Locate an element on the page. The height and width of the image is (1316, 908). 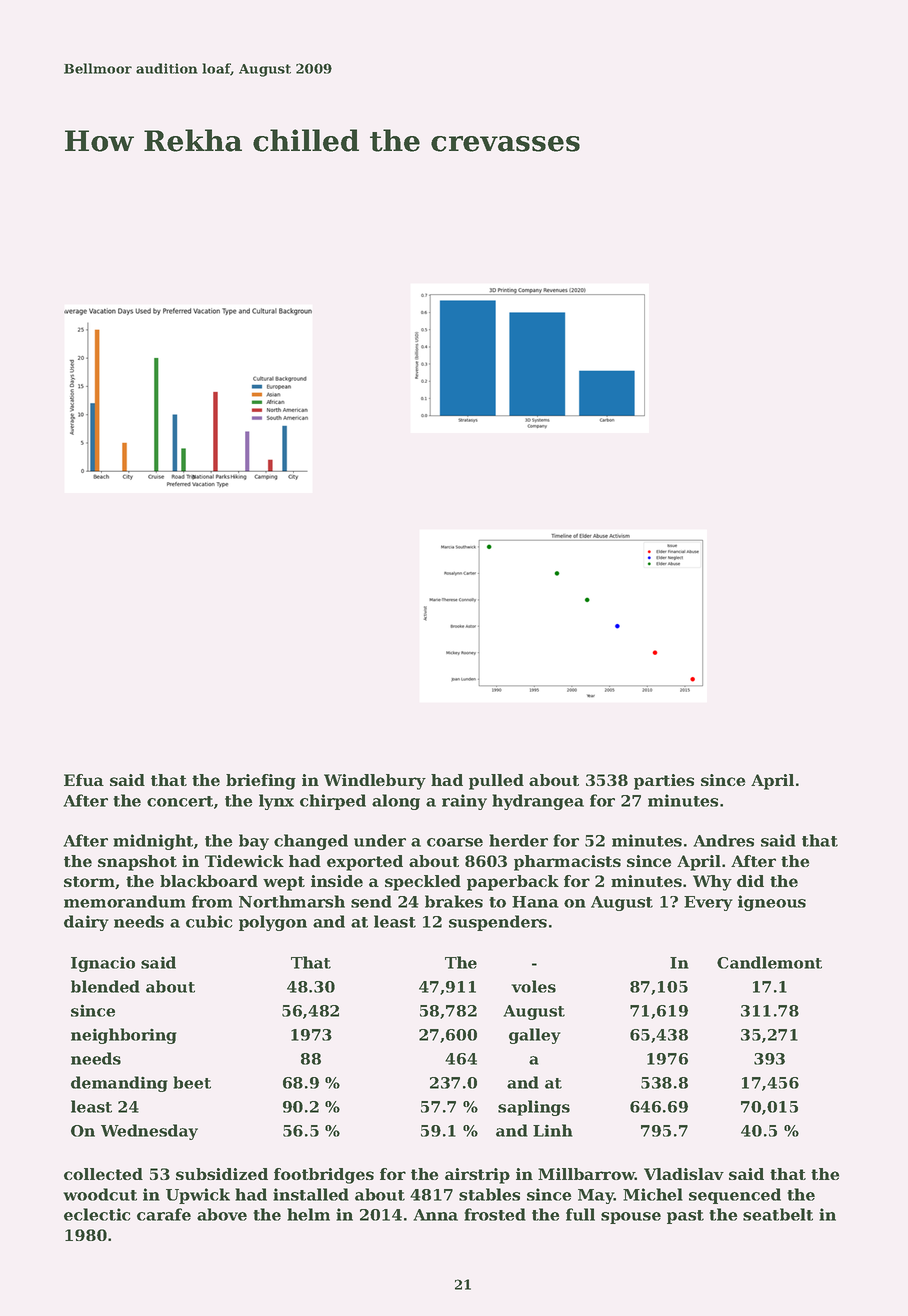
frosted is located at coordinates (495, 1214).
